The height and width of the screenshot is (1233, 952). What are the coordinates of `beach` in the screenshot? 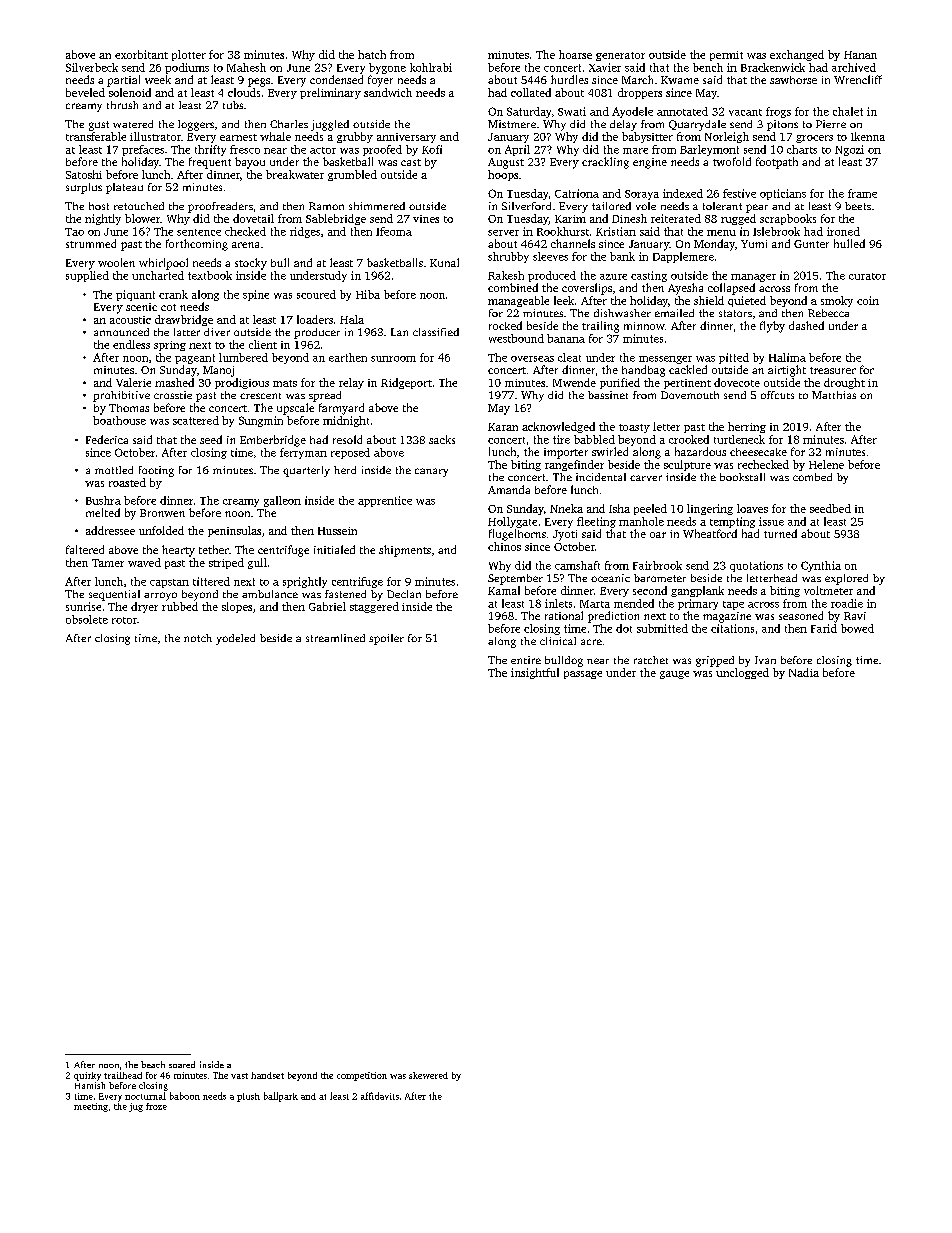 It's located at (153, 1064).
